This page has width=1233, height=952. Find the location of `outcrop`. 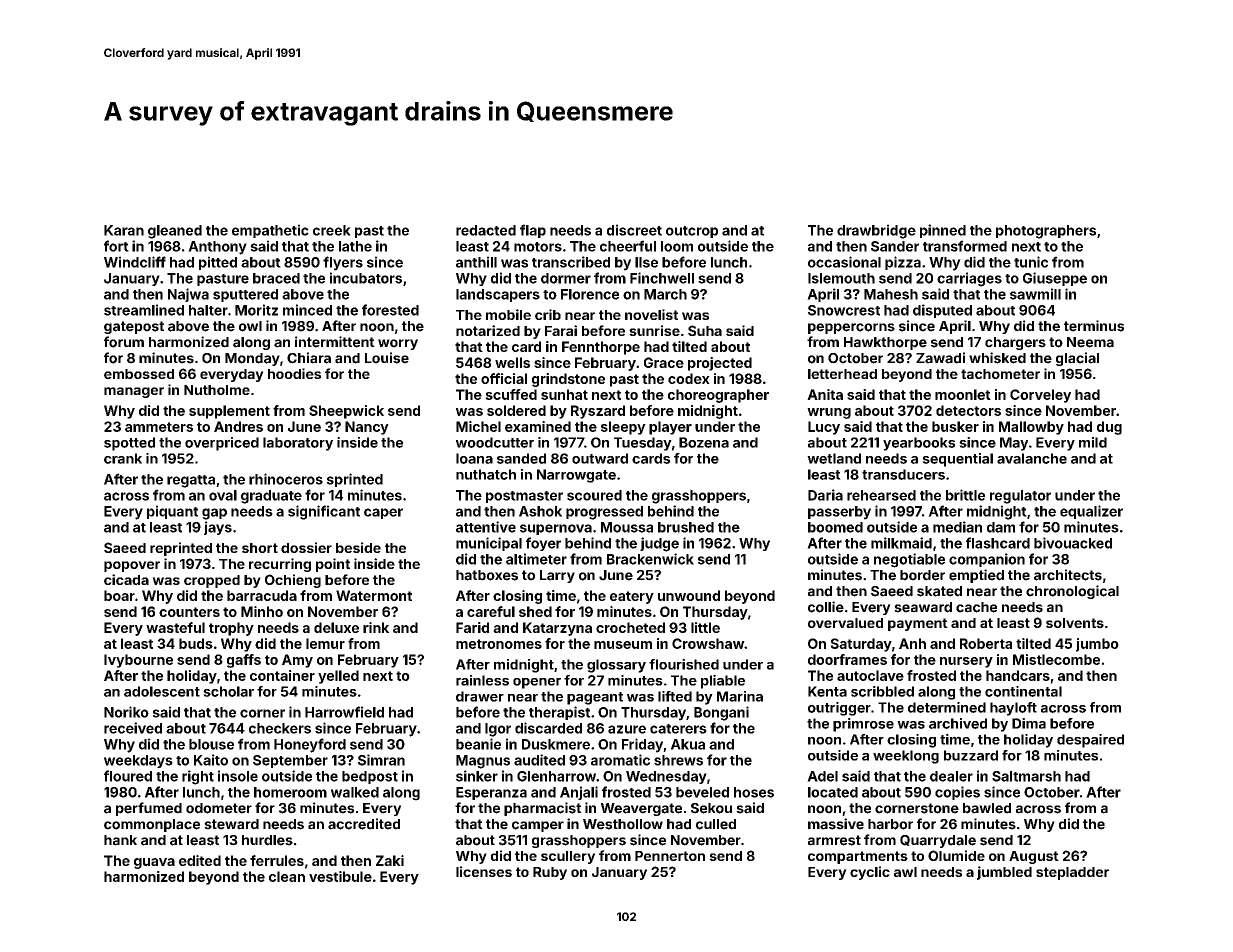

outcrop is located at coordinates (692, 232).
